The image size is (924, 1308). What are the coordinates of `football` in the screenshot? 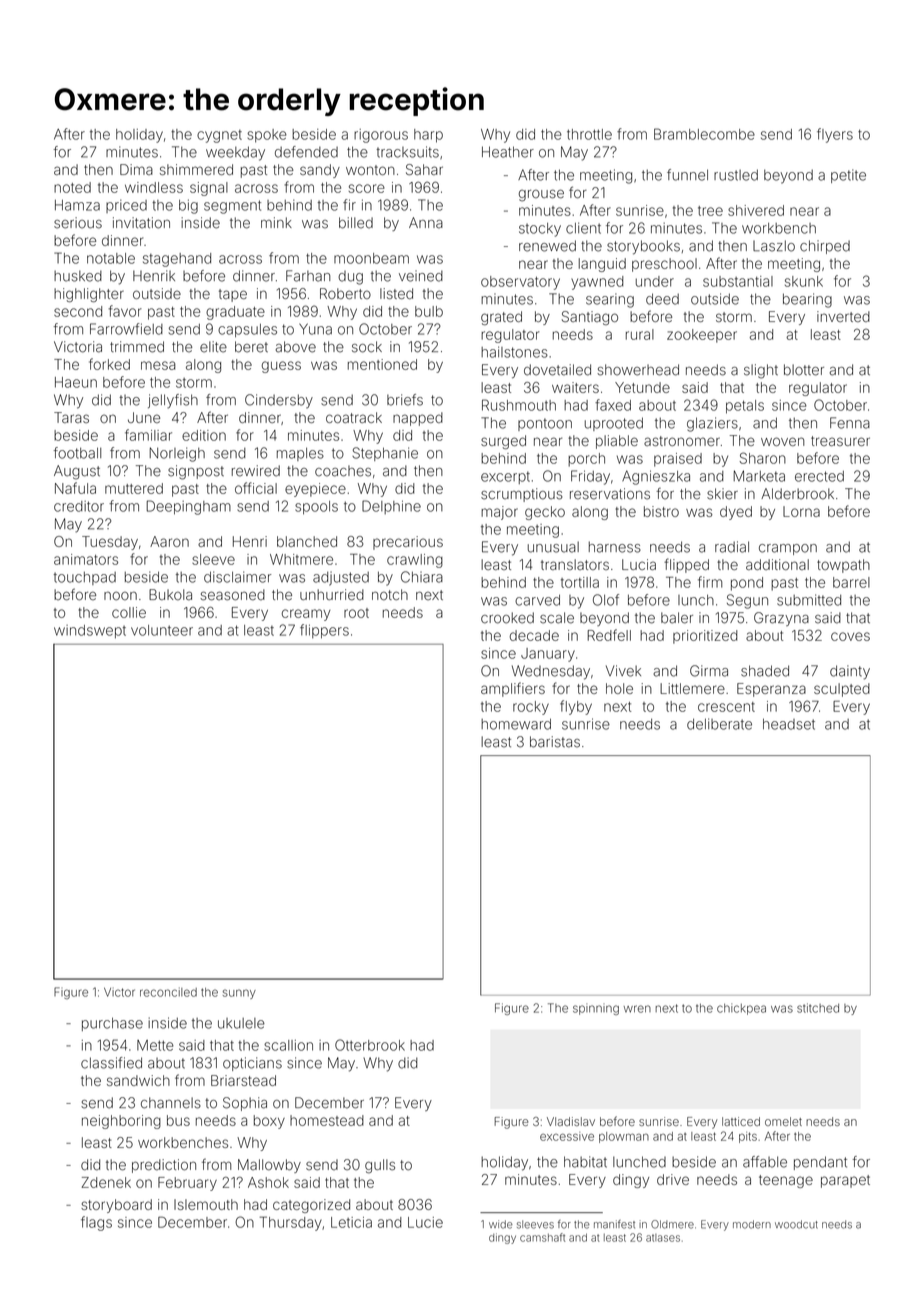 It's located at (77, 453).
